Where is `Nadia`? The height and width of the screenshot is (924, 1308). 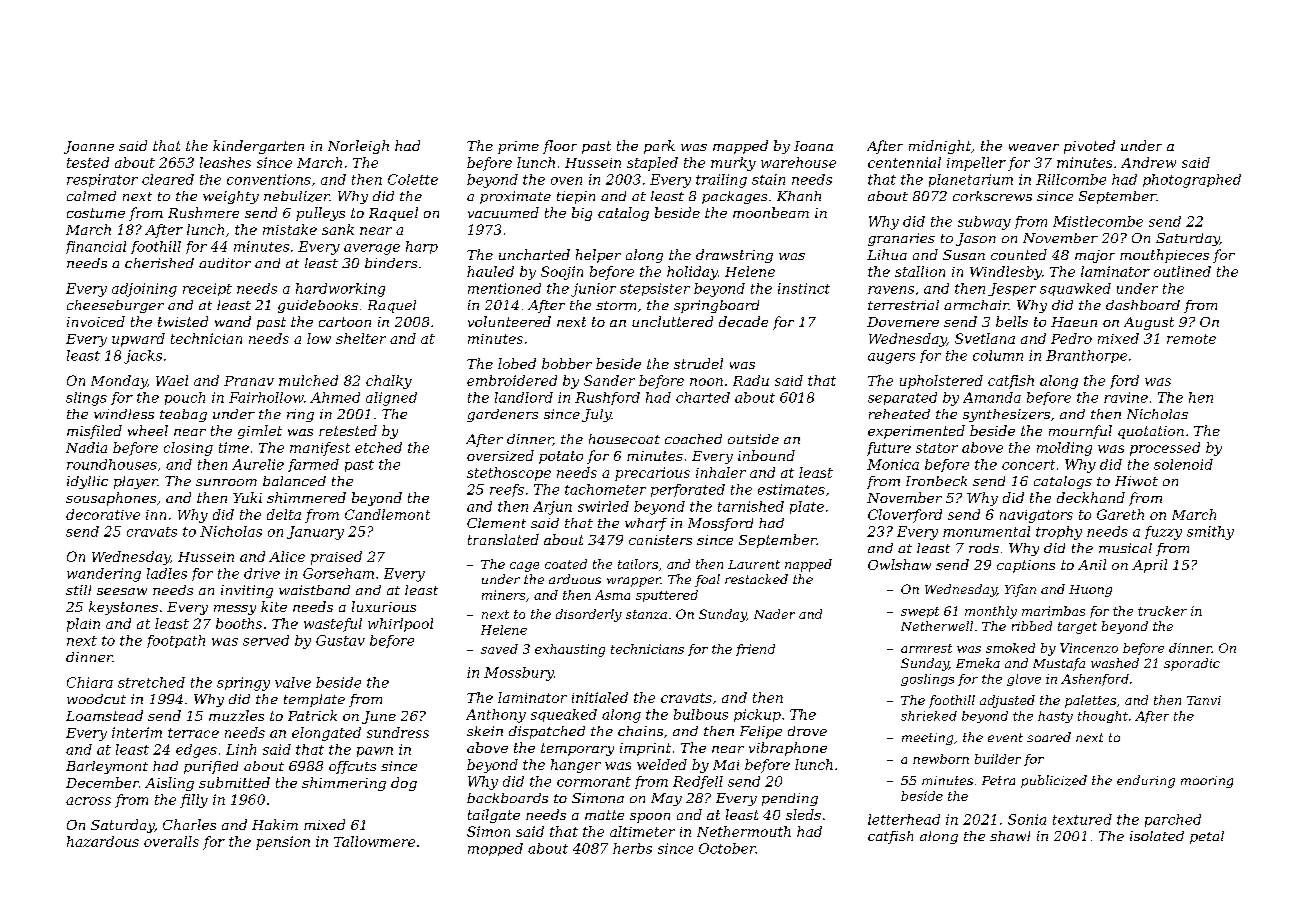
Nadia is located at coordinates (86, 447).
